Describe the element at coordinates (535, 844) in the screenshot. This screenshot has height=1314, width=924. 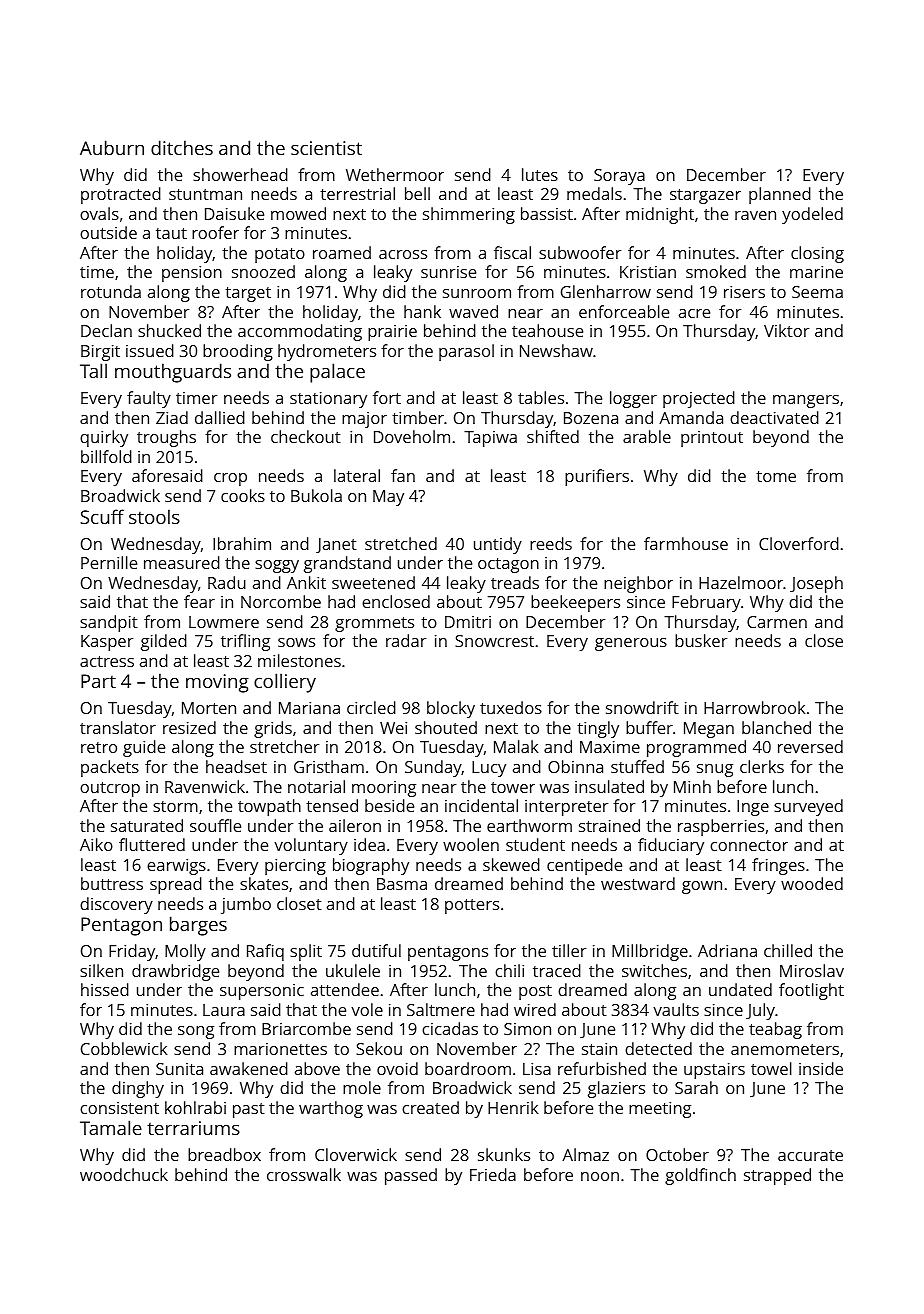
I see `student` at that location.
